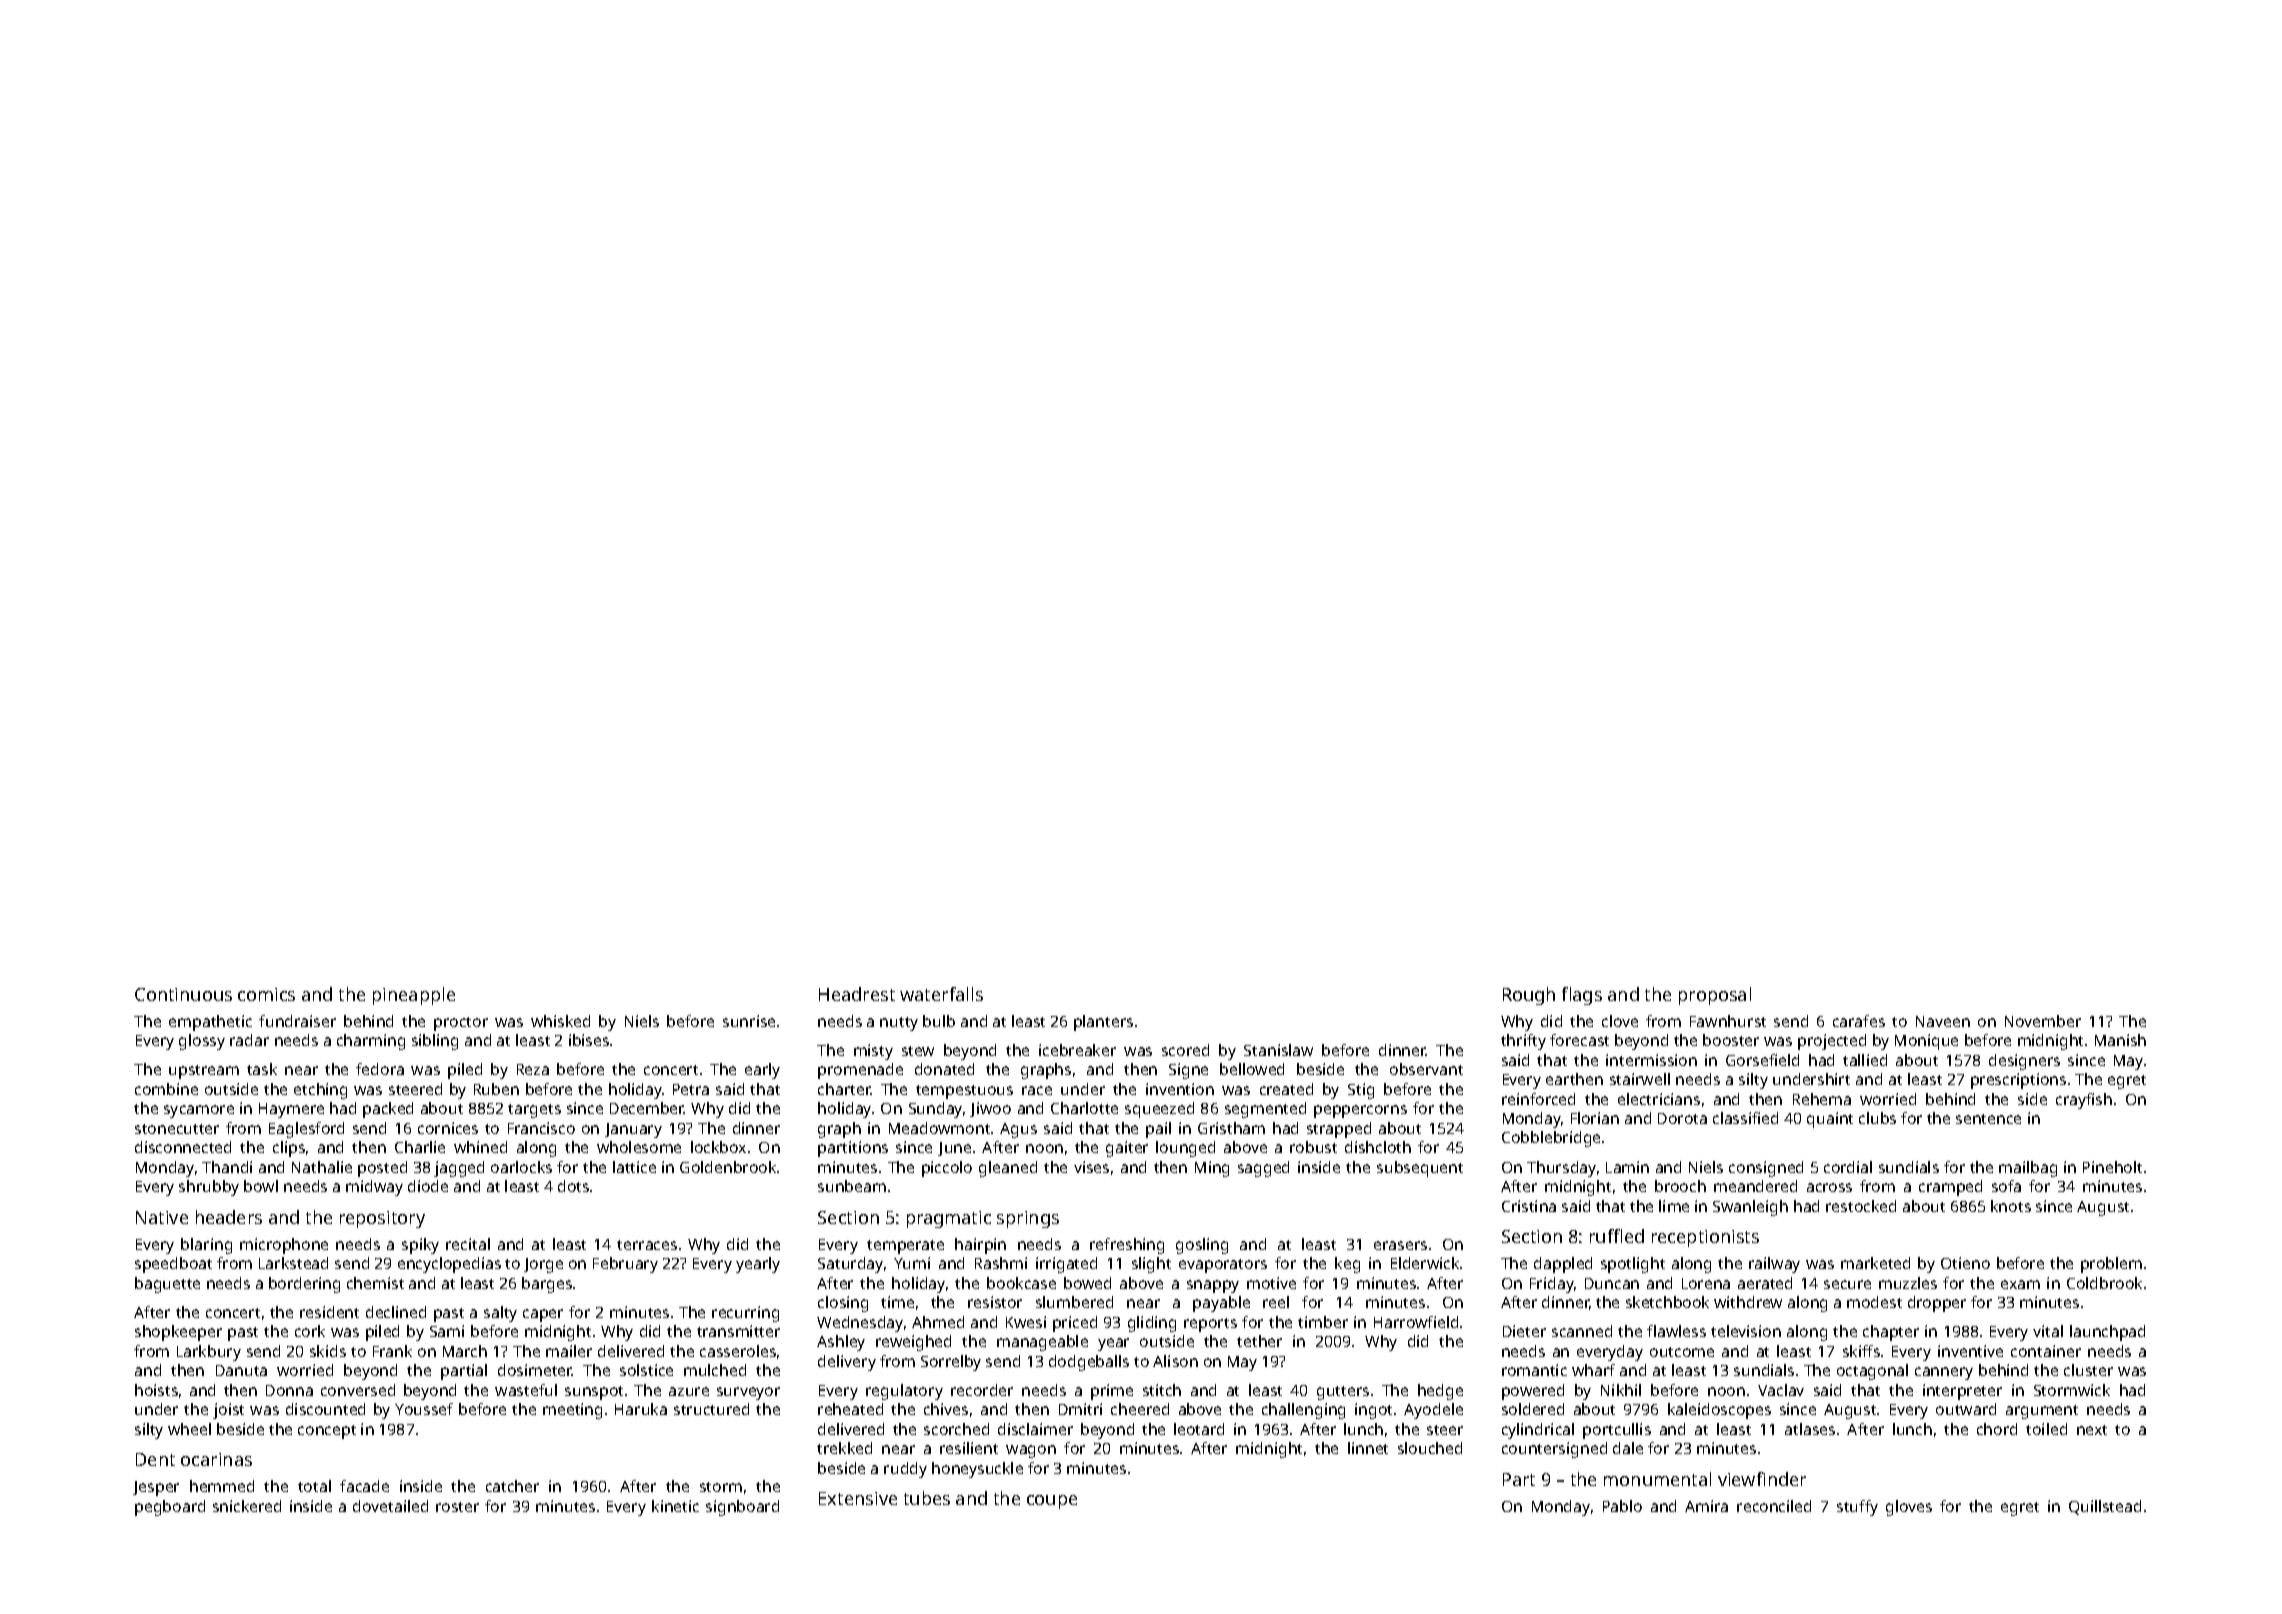  What do you see at coordinates (512, 1486) in the page?
I see `catcher` at bounding box center [512, 1486].
